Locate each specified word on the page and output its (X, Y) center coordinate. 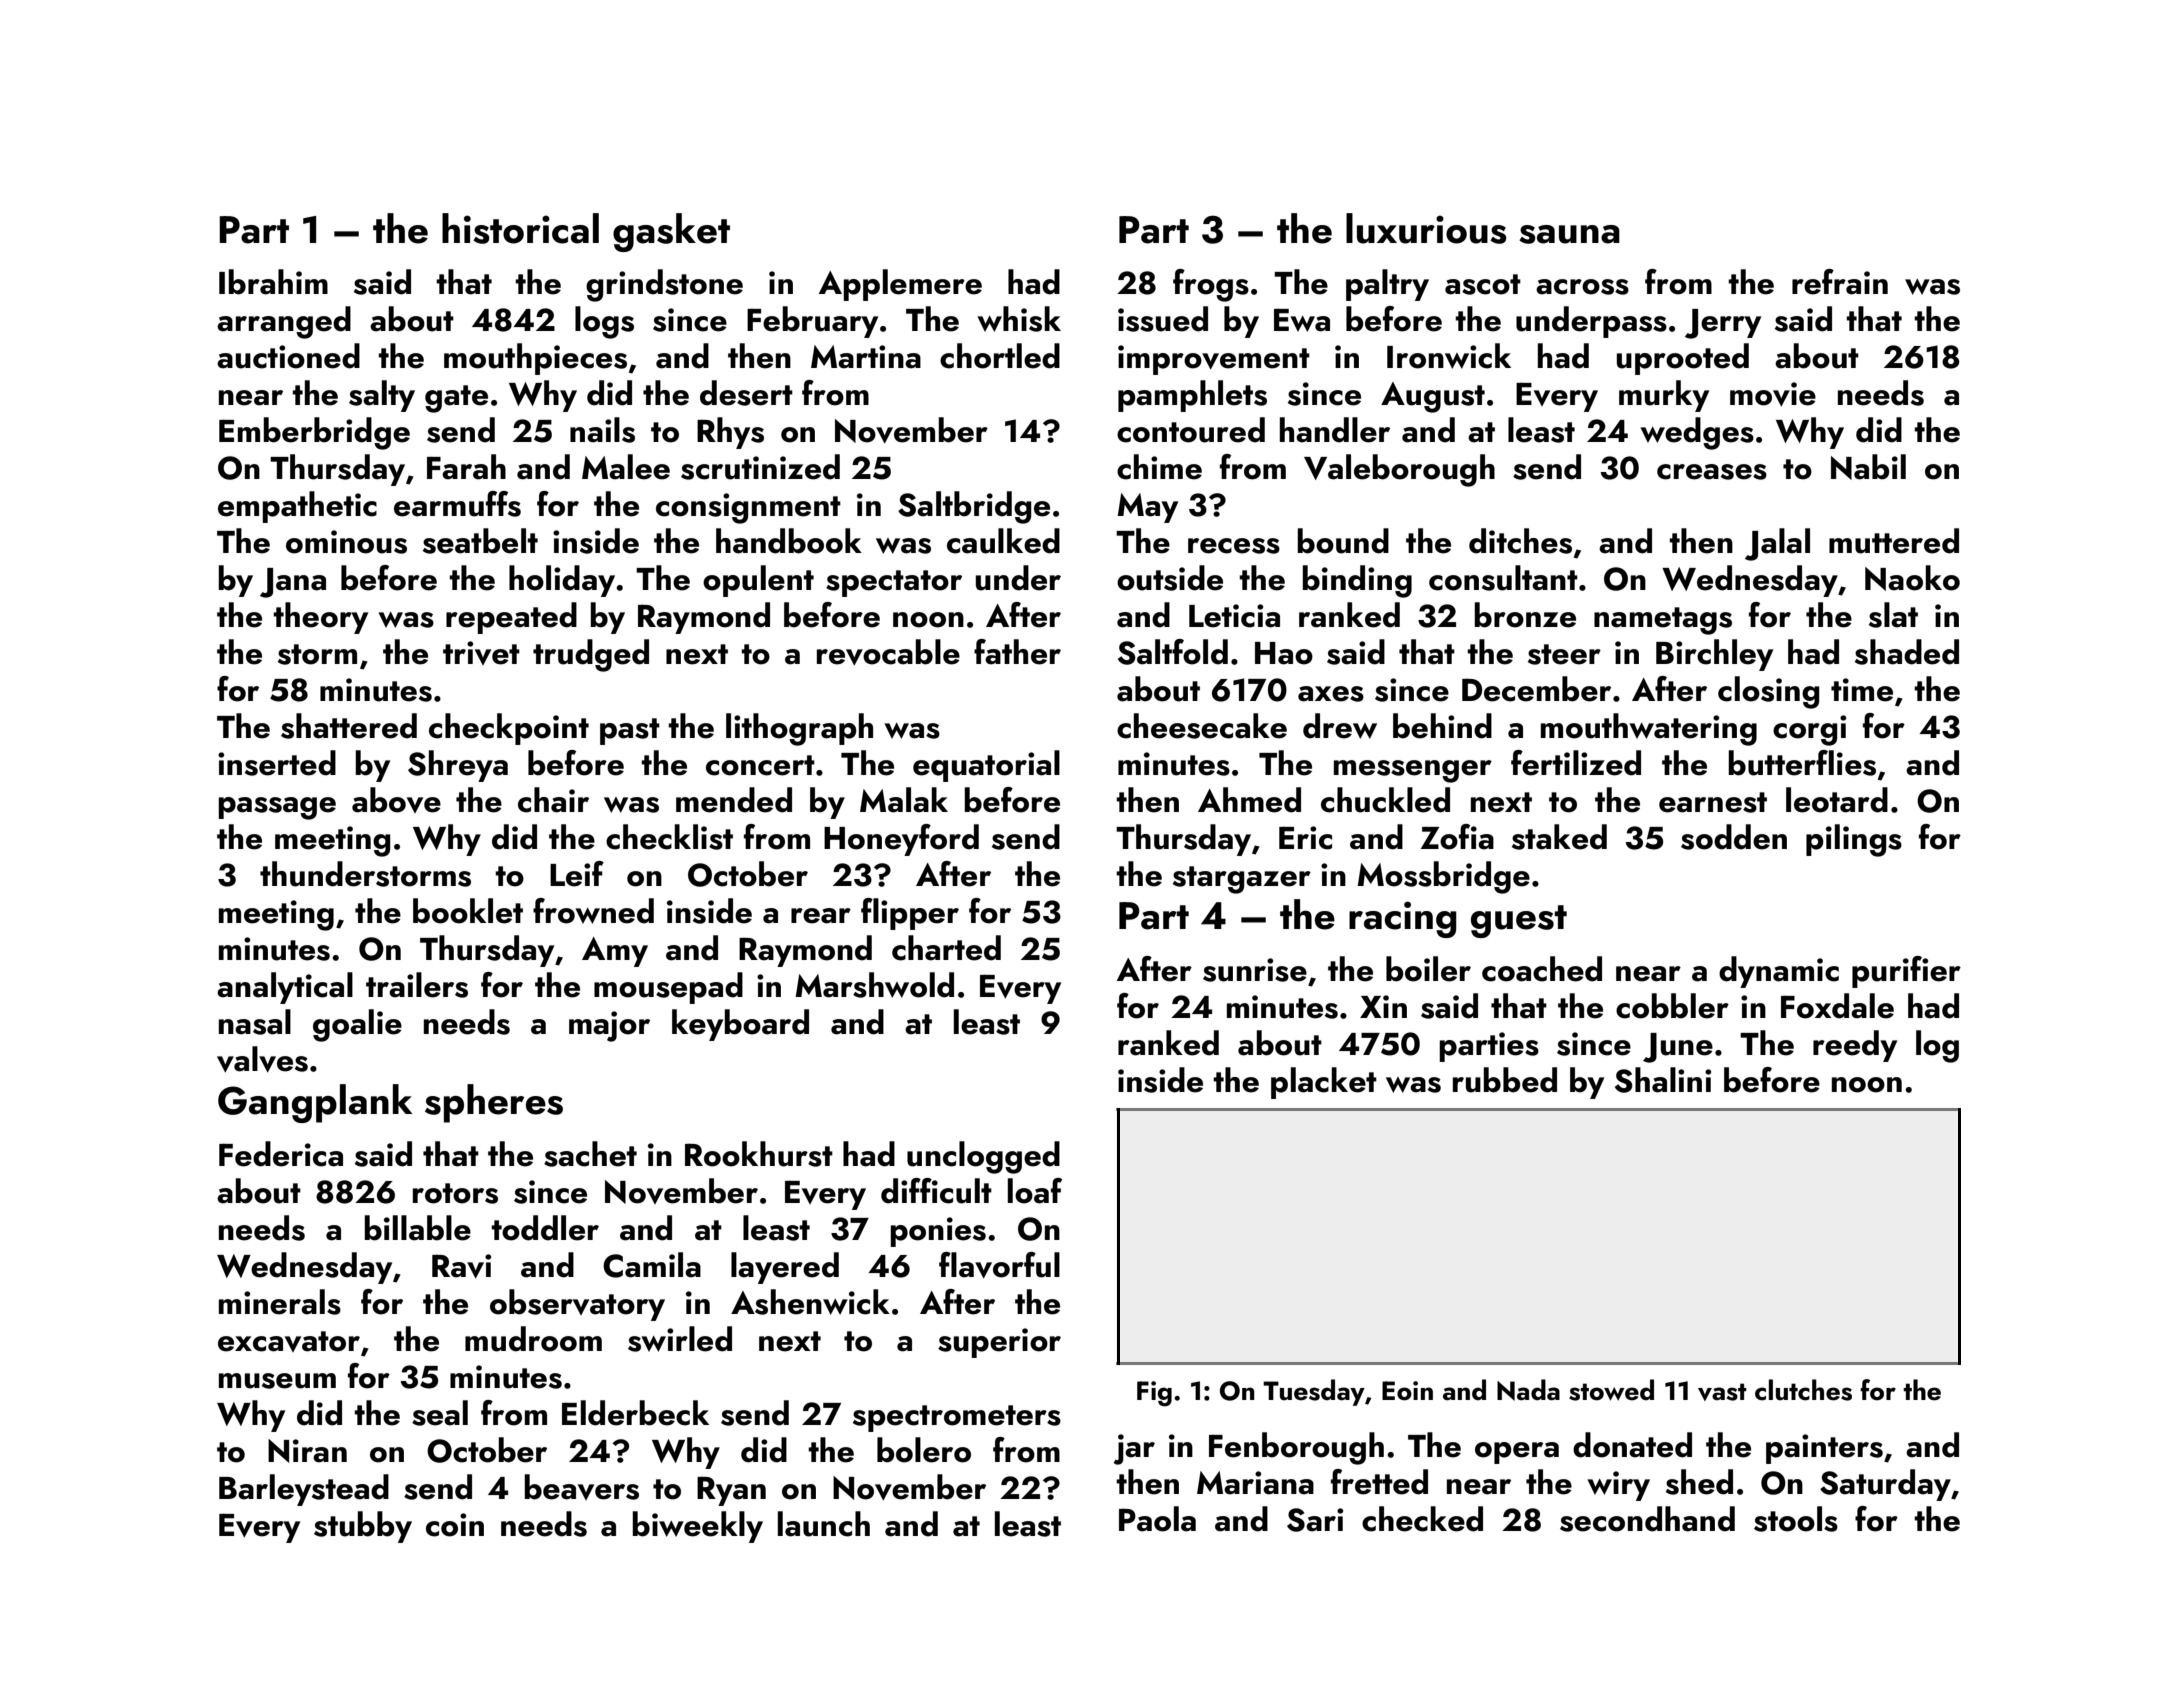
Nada (1528, 1390)
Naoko (1912, 578)
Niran (307, 1451)
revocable (888, 652)
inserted (277, 763)
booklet (468, 911)
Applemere (900, 285)
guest (1519, 921)
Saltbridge (974, 507)
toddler (545, 1228)
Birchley (1714, 655)
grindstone (664, 285)
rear (821, 916)
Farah (466, 467)
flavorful (999, 1265)
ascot (1483, 284)
